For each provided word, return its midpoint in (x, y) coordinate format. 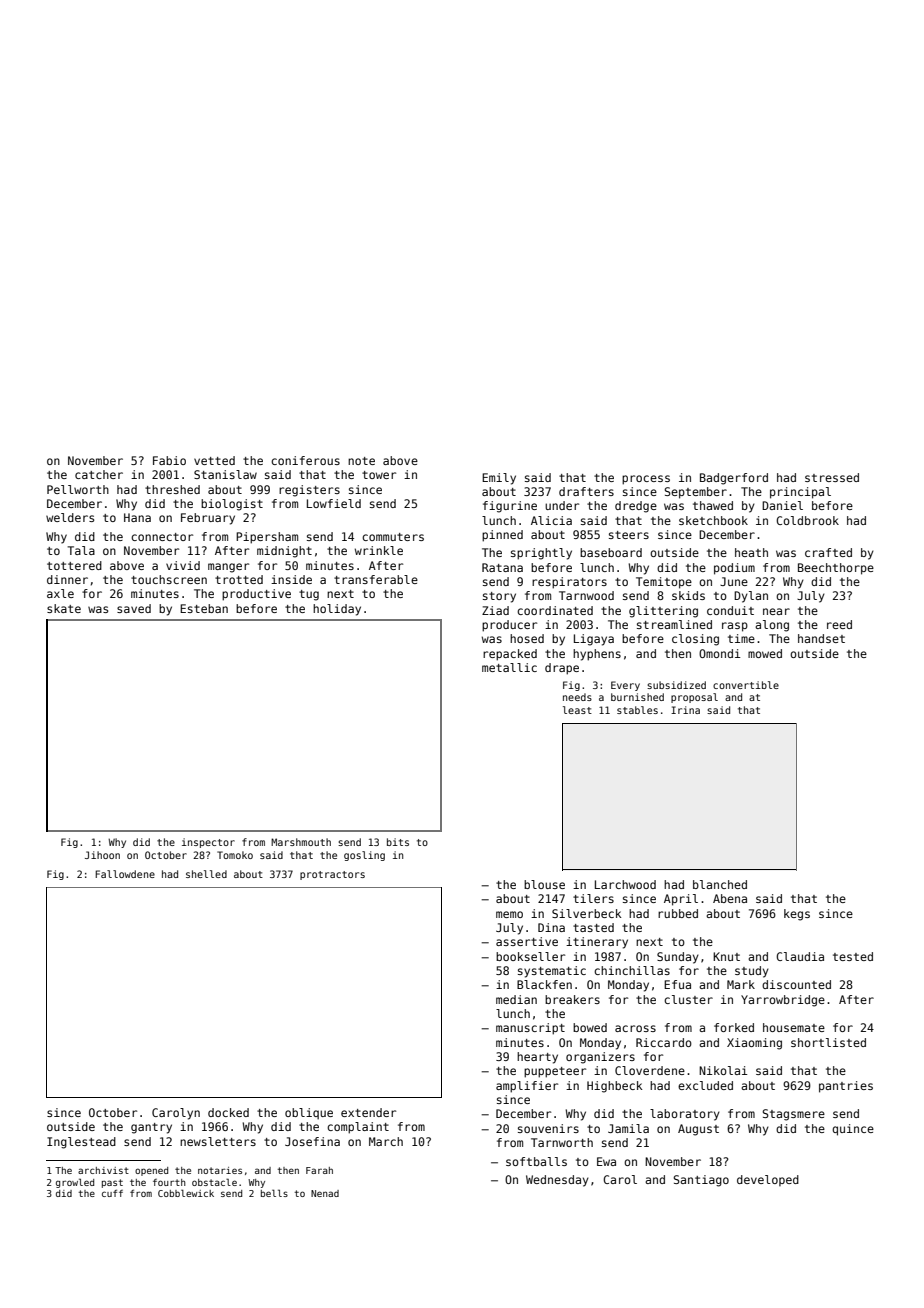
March (386, 1141)
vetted (214, 460)
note (361, 461)
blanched (720, 884)
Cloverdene (650, 1070)
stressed (832, 477)
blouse (544, 884)
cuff (112, 1193)
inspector (208, 843)
